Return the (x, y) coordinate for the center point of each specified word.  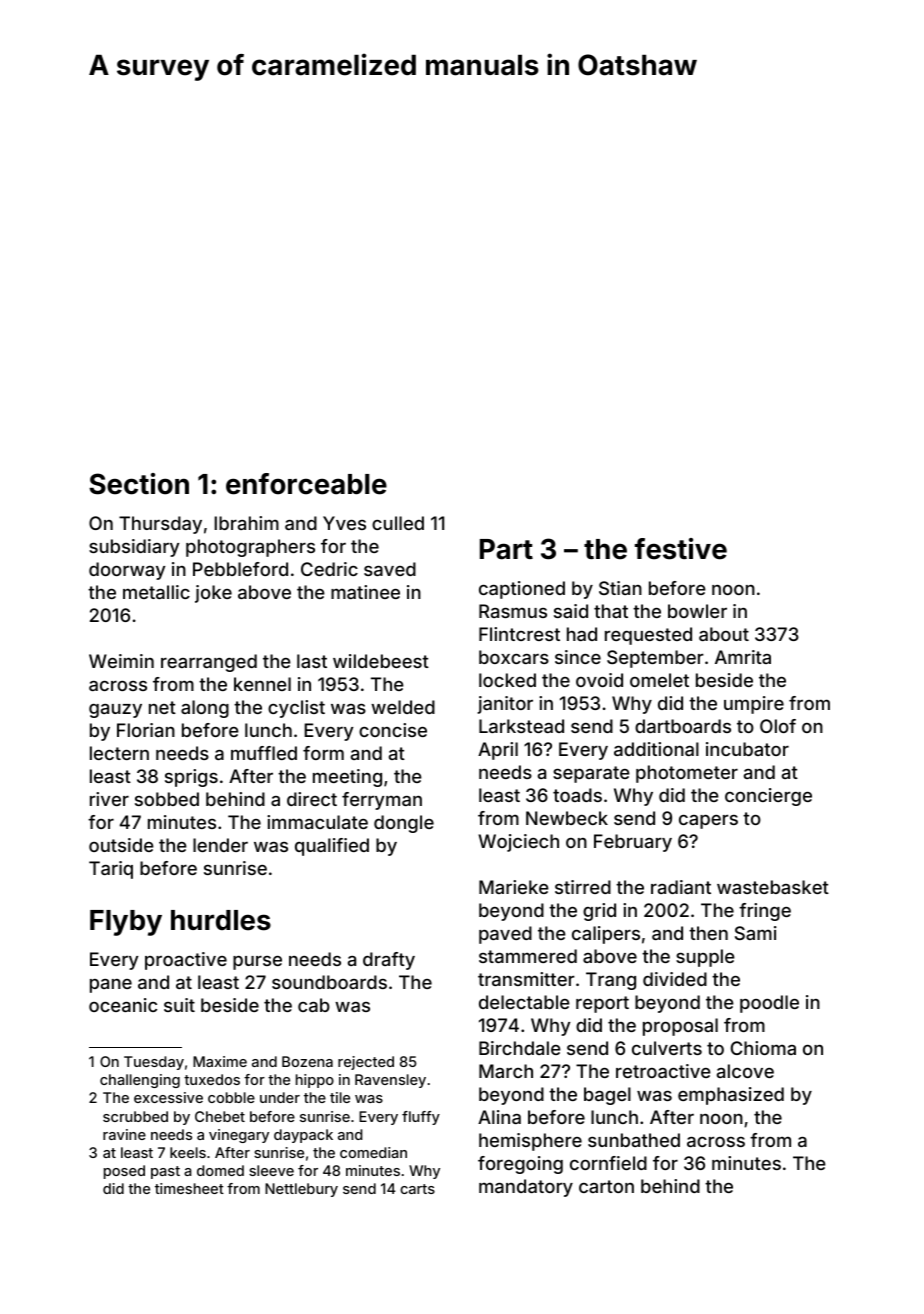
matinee (365, 592)
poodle (769, 1004)
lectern (119, 753)
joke (213, 594)
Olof (778, 726)
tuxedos (212, 1079)
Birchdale (520, 1048)
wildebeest (381, 661)
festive (681, 549)
